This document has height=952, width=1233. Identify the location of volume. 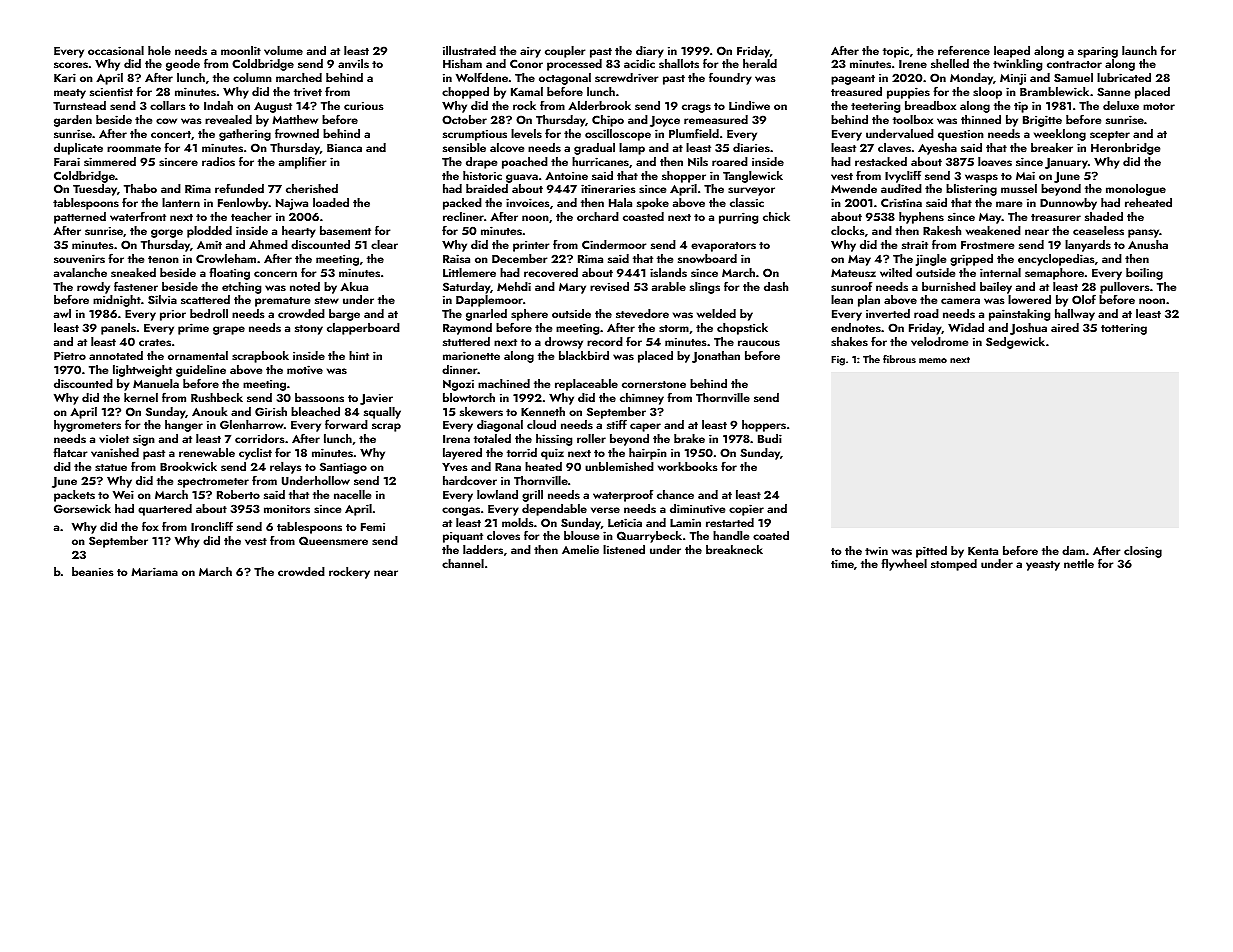
(283, 50).
